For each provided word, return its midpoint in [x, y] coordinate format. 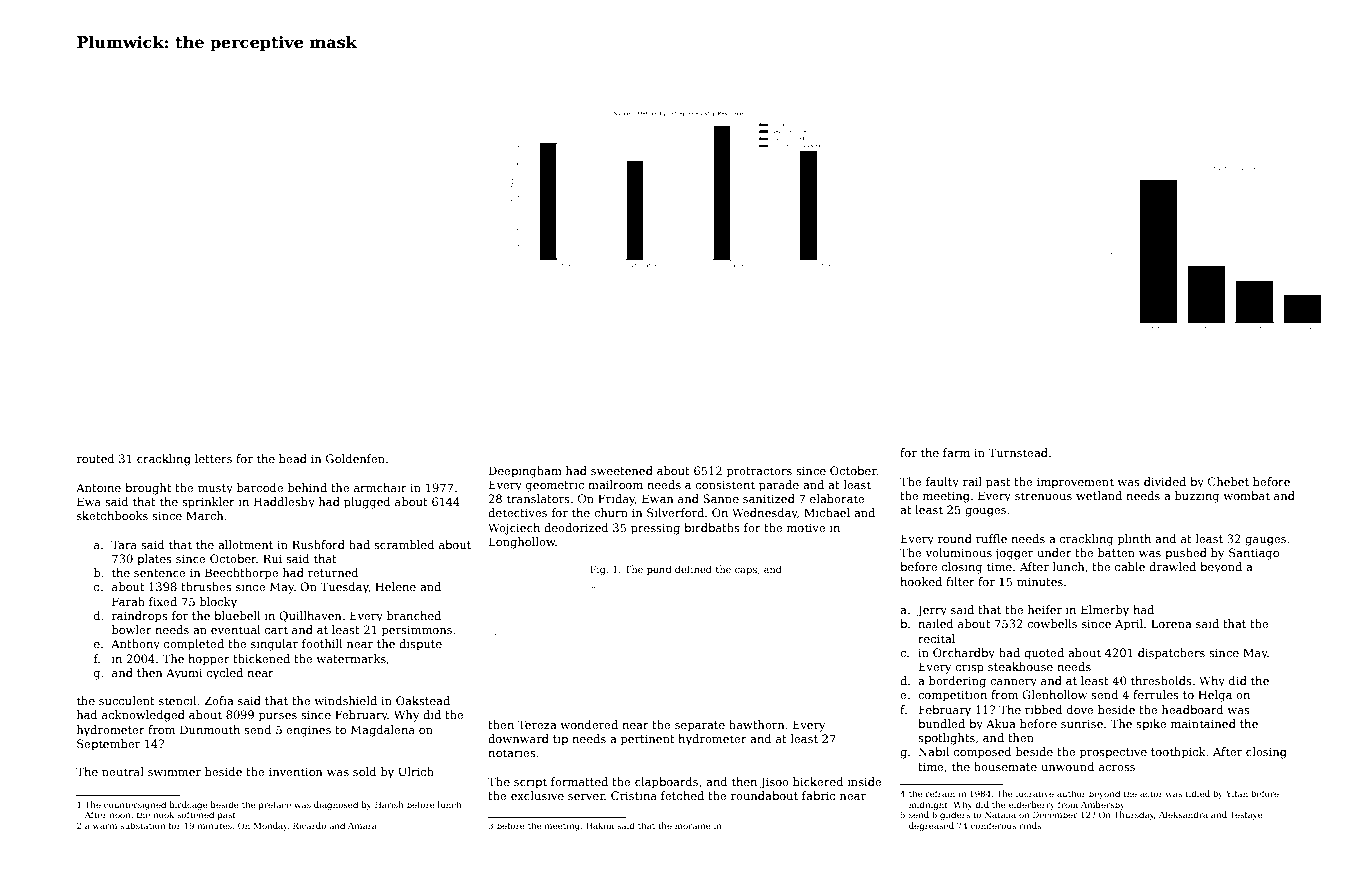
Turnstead [1018, 452]
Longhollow [522, 543]
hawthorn [756, 724]
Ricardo [309, 825]
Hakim [600, 825]
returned [333, 572]
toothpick [1178, 753]
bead [293, 458]
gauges [1265, 541]
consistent [725, 484]
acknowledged [143, 716]
